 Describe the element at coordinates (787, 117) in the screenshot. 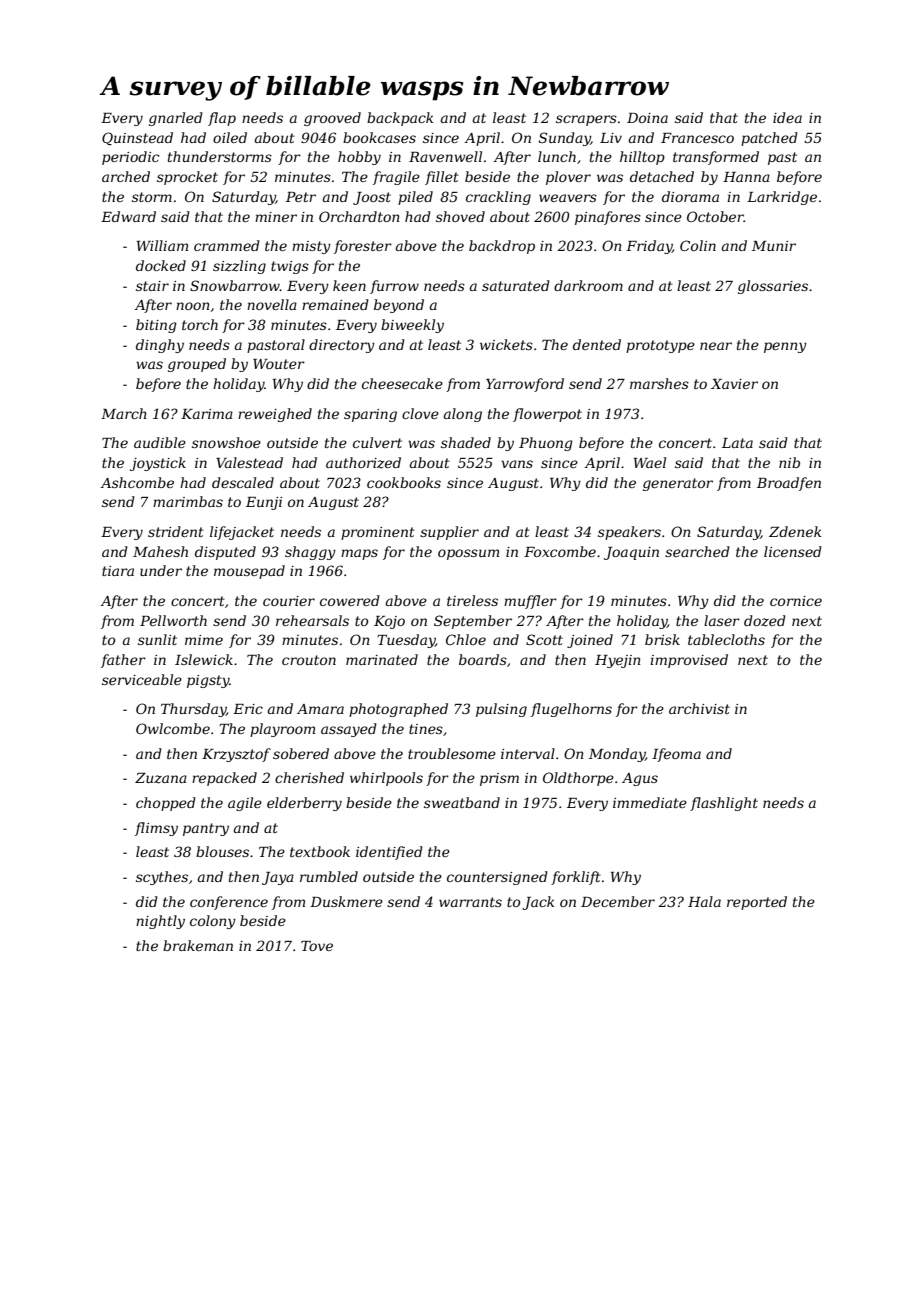

I see `idea` at that location.
